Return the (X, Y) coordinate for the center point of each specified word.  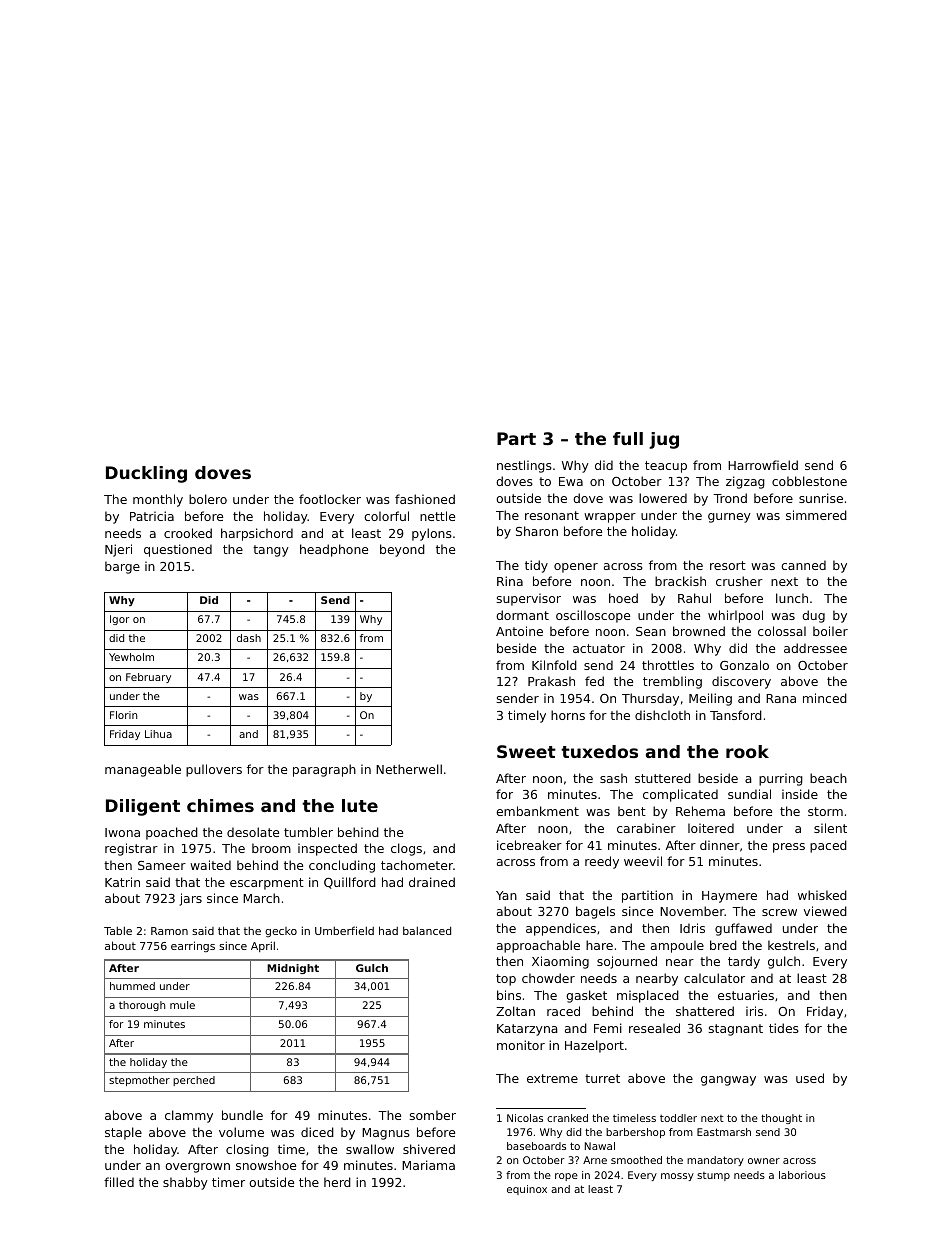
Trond (730, 498)
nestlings (524, 466)
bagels (595, 912)
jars (190, 899)
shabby (185, 1183)
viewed (825, 911)
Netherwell (409, 769)
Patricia (152, 516)
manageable (143, 770)
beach (828, 778)
